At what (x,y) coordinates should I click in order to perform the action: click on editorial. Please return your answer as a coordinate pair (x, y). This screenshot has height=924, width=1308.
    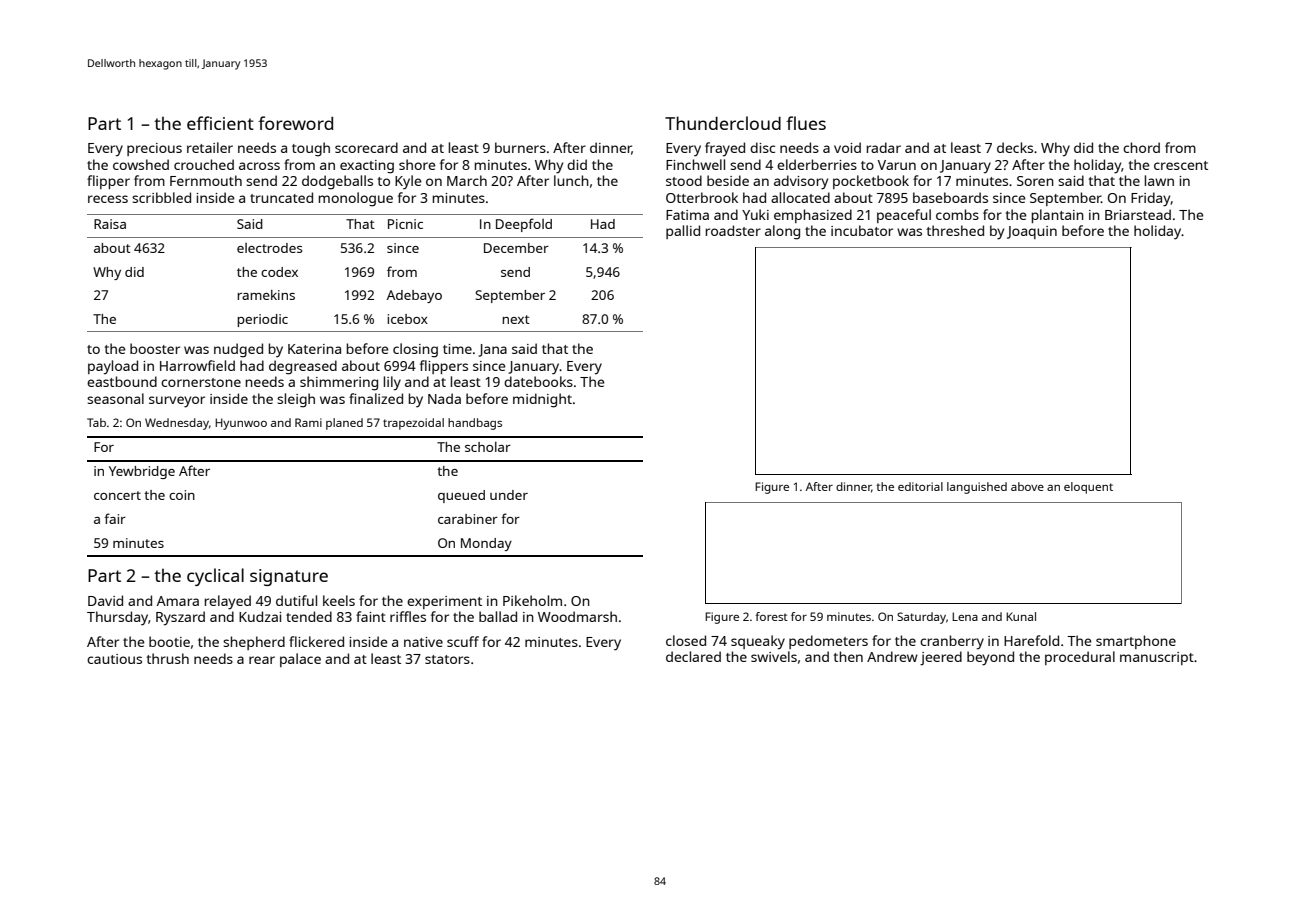
    Looking at the image, I should click on (920, 486).
